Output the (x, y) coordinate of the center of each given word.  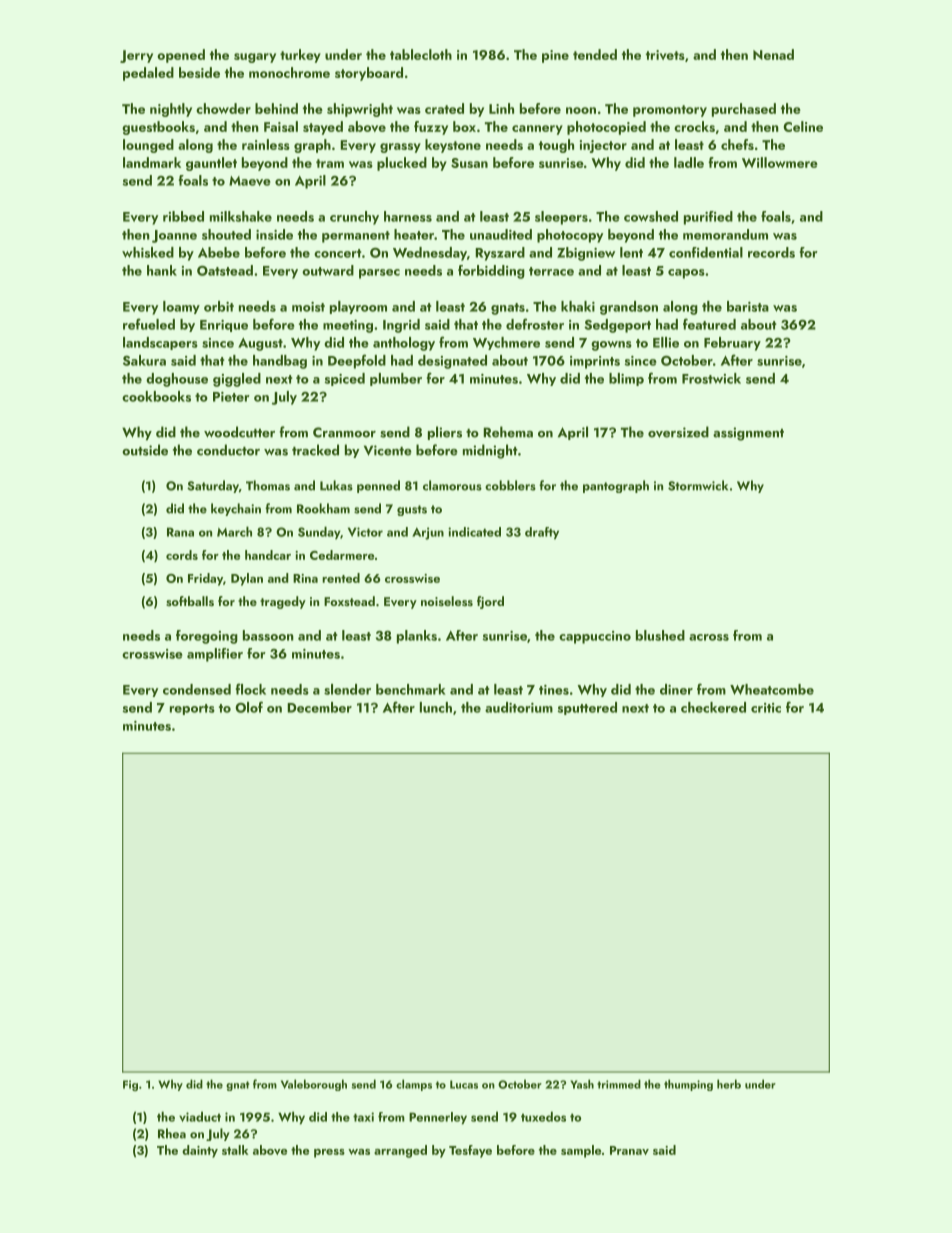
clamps (414, 1085)
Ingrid (401, 326)
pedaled (148, 74)
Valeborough (314, 1085)
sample (581, 1151)
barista (748, 306)
